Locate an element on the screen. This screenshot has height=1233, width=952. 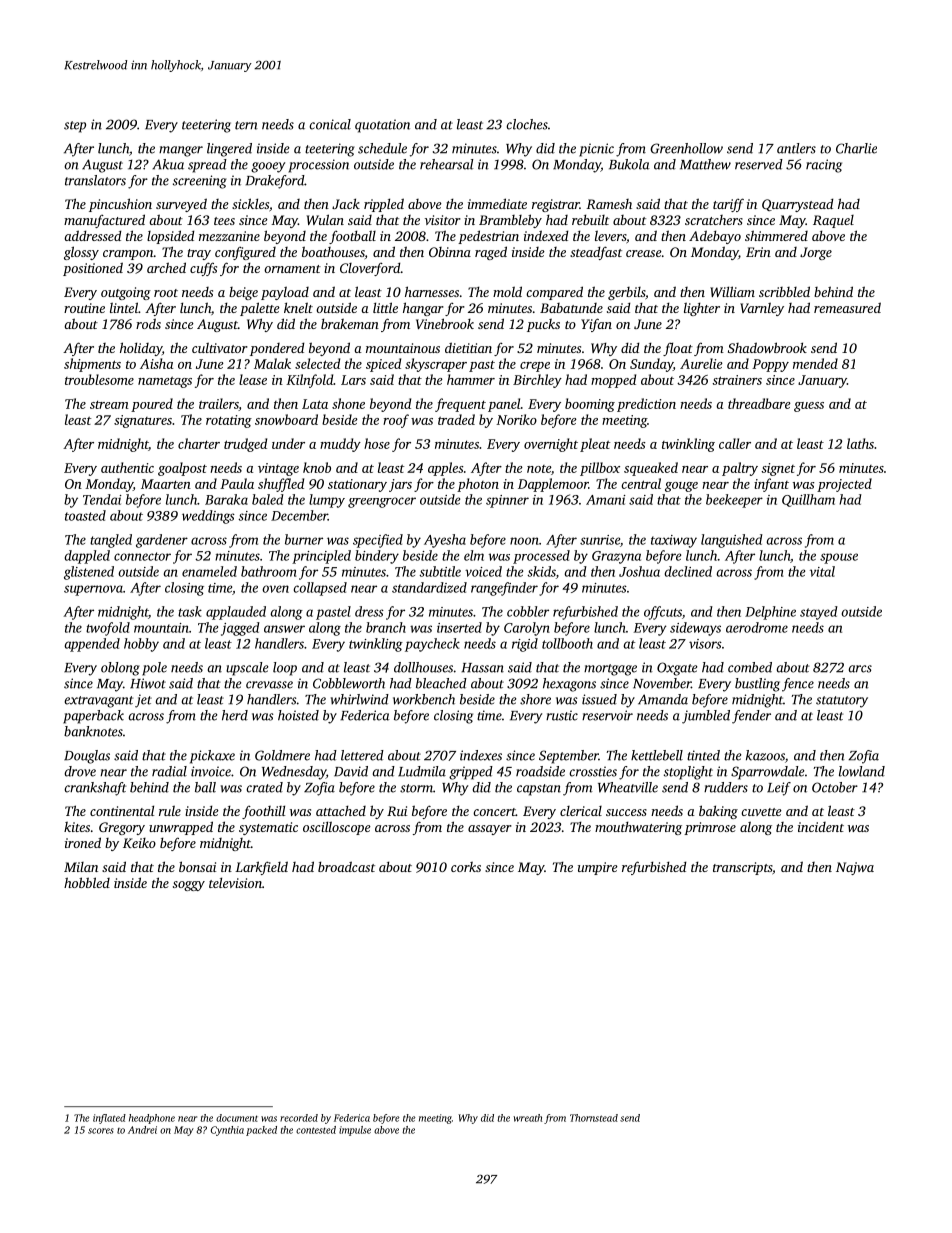
assayer is located at coordinates (490, 830).
